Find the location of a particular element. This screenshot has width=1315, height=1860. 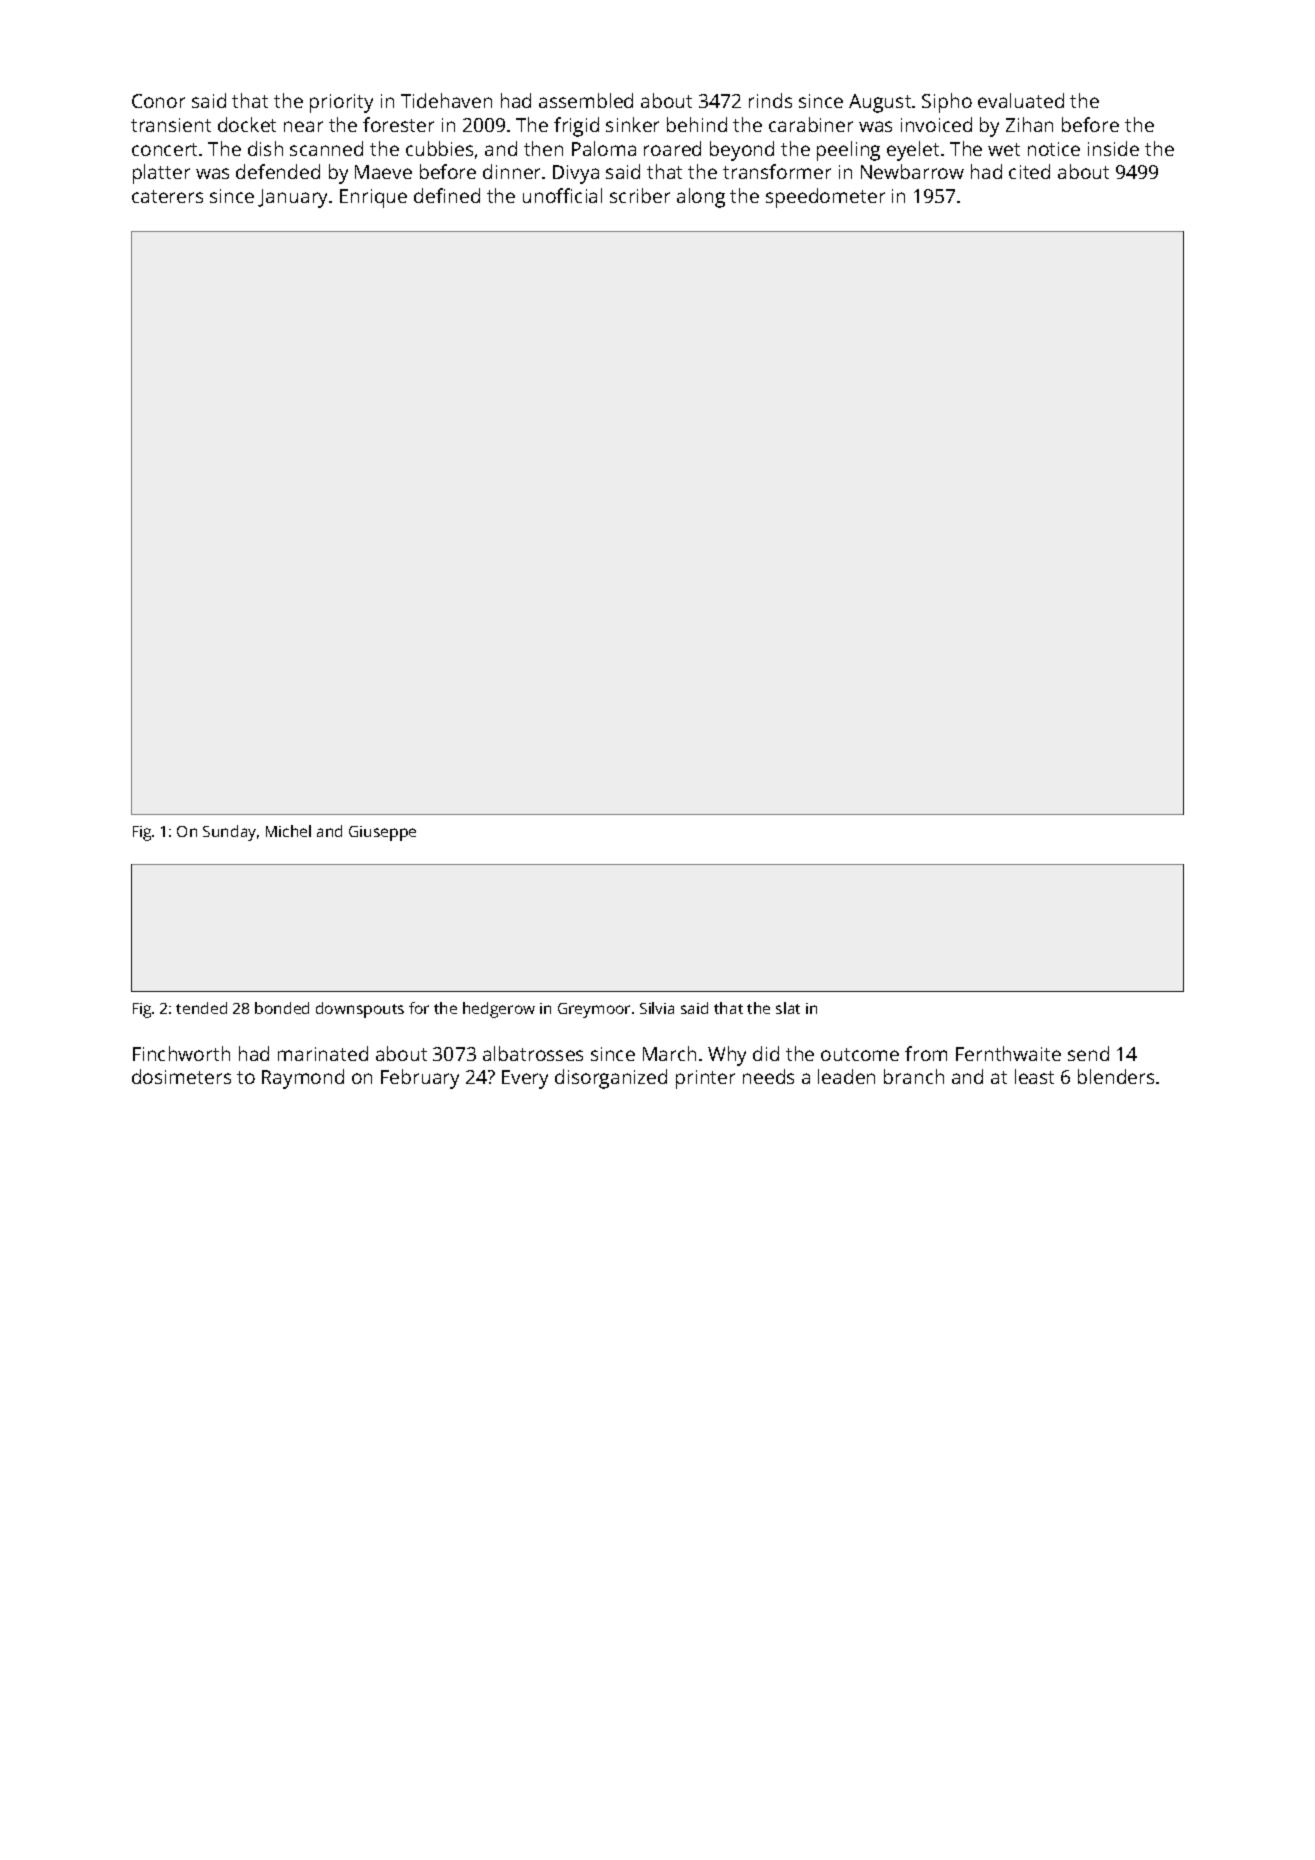

speedometer is located at coordinates (825, 198).
